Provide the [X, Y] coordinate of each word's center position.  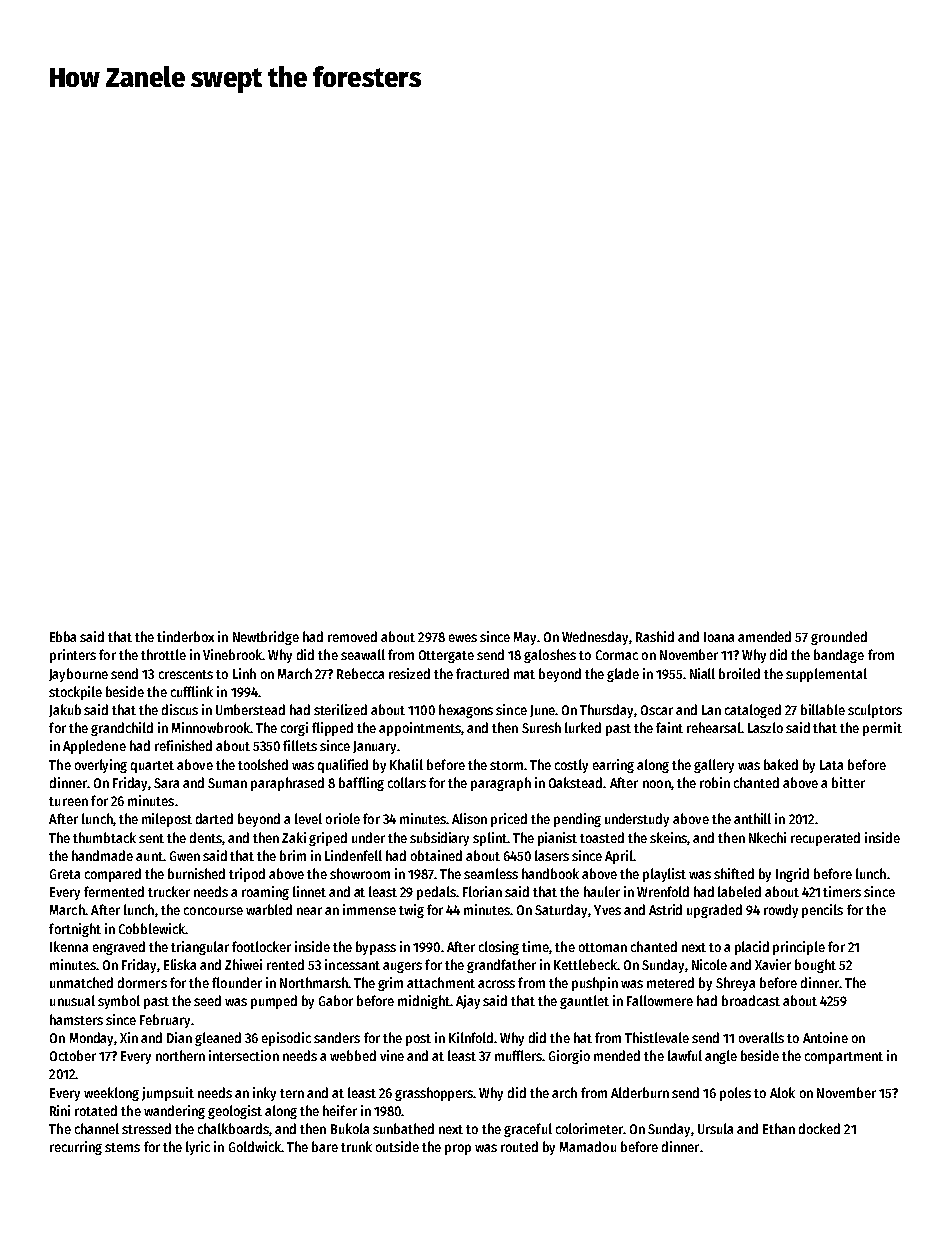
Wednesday [596, 638]
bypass [376, 948]
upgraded [714, 911]
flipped [332, 729]
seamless [491, 873]
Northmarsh [314, 982]
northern [180, 1055]
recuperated [825, 839]
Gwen [185, 856]
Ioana [719, 637]
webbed [353, 1055]
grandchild [122, 729]
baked [781, 764]
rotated [96, 1110]
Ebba [63, 636]
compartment [844, 1058]
